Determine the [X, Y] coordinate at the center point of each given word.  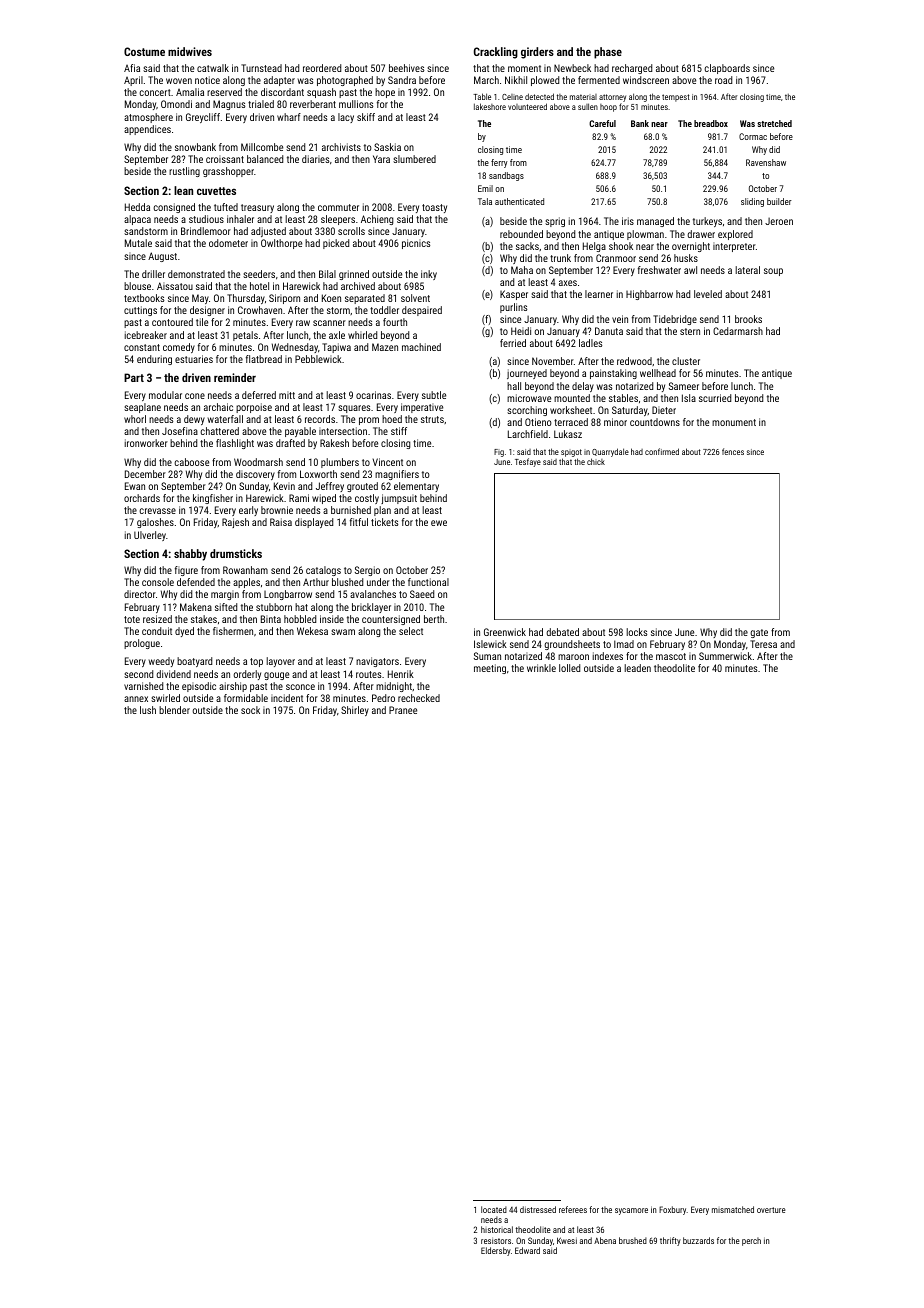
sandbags [506, 176]
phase [608, 53]
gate [759, 633]
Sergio [367, 571]
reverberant [313, 104]
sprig [555, 222]
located [494, 1209]
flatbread [264, 359]
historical [497, 1229]
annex [136, 699]
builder [779, 201]
